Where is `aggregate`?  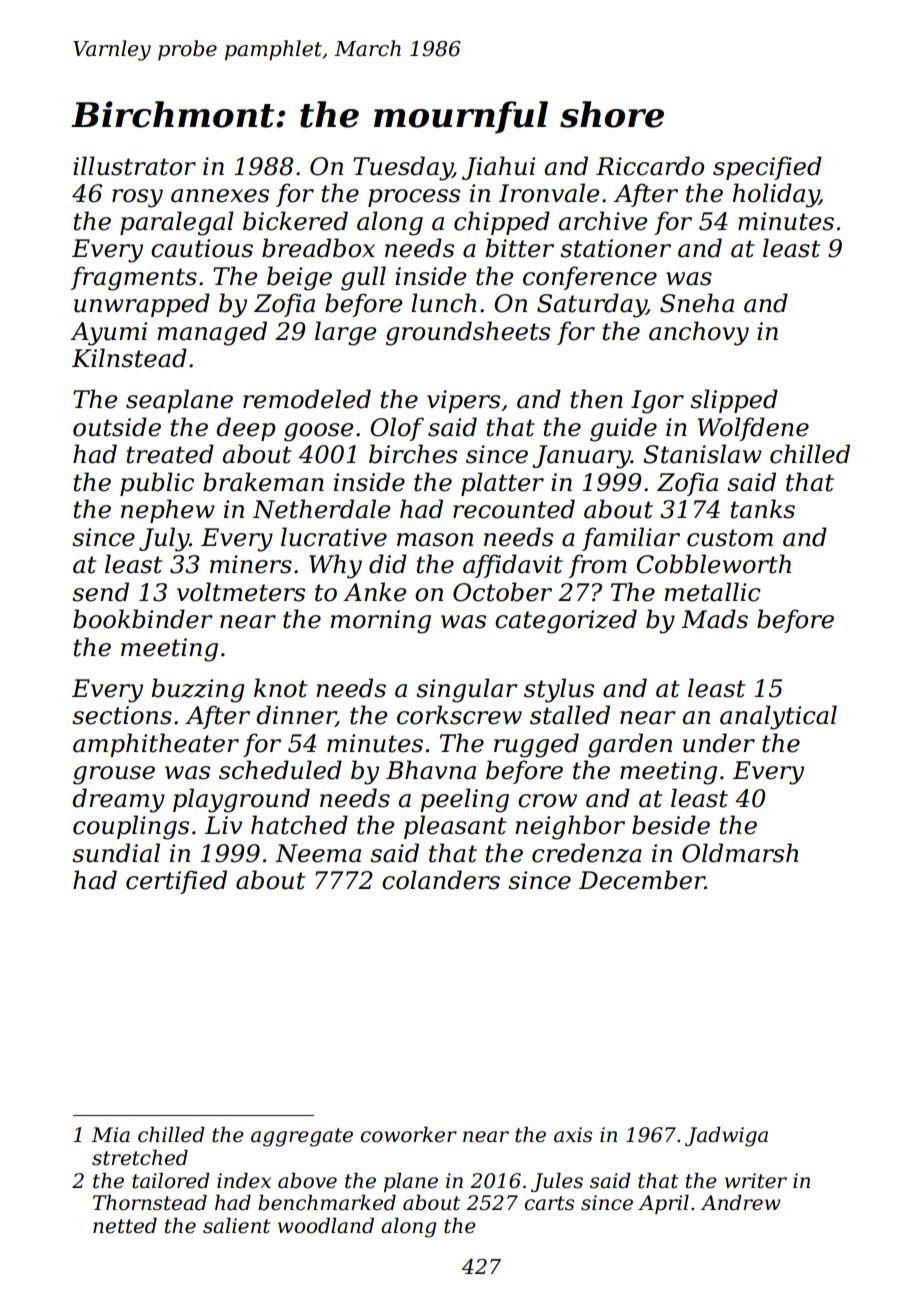 aggregate is located at coordinates (302, 1137).
